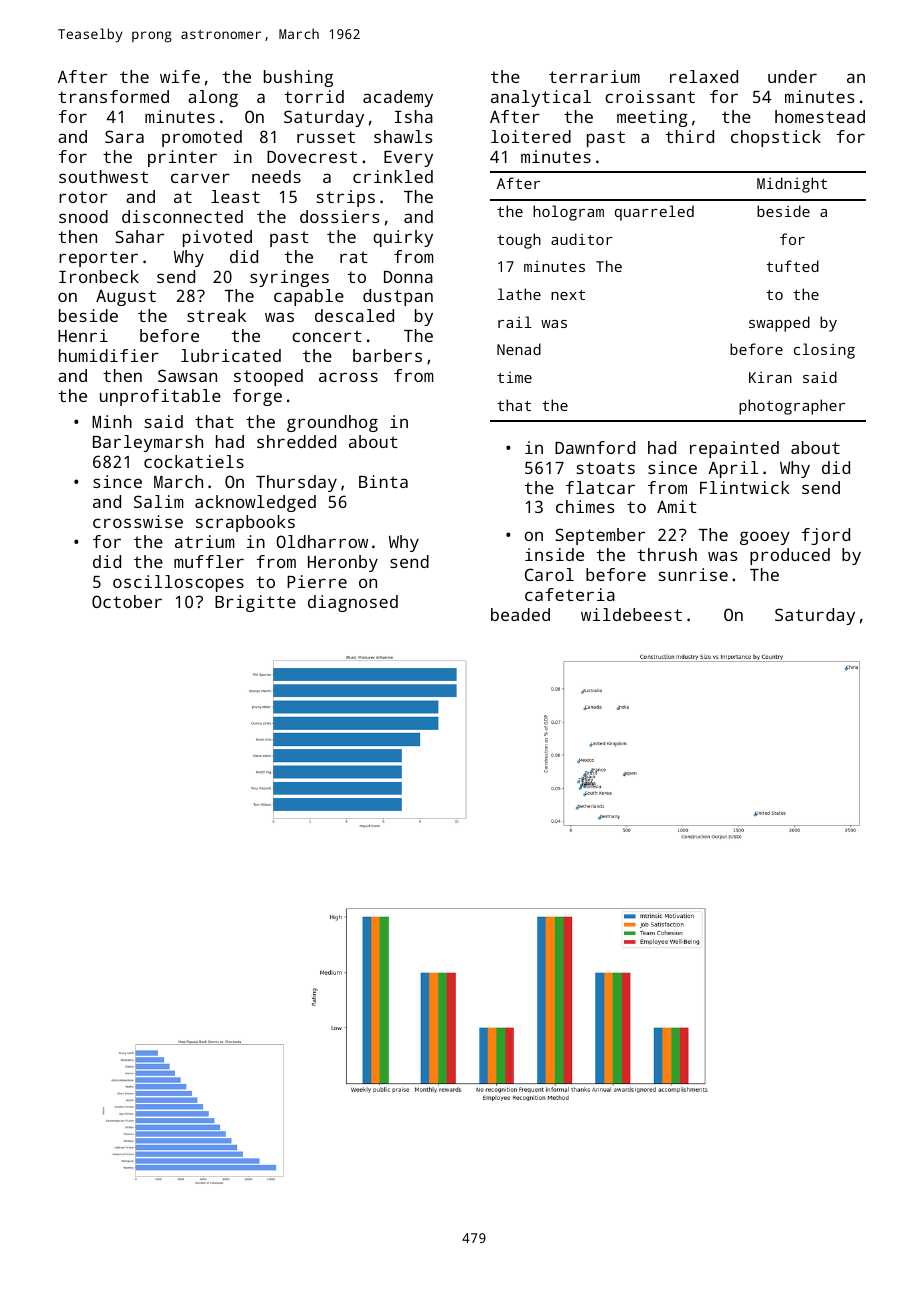 The height and width of the screenshot is (1311, 924). I want to click on Henri, so click(83, 335).
